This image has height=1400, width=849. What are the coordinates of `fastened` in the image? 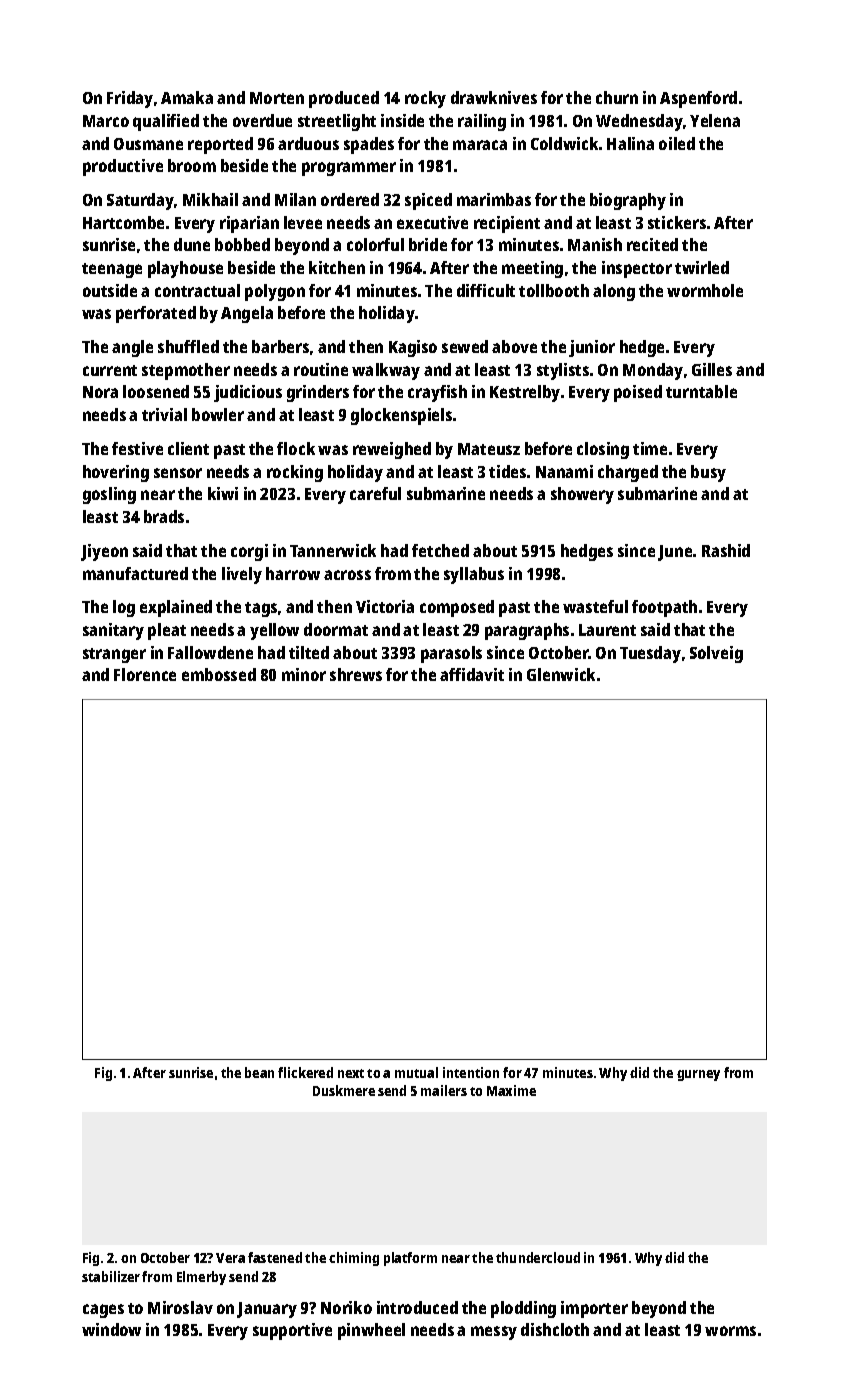 It's located at (275, 1257).
